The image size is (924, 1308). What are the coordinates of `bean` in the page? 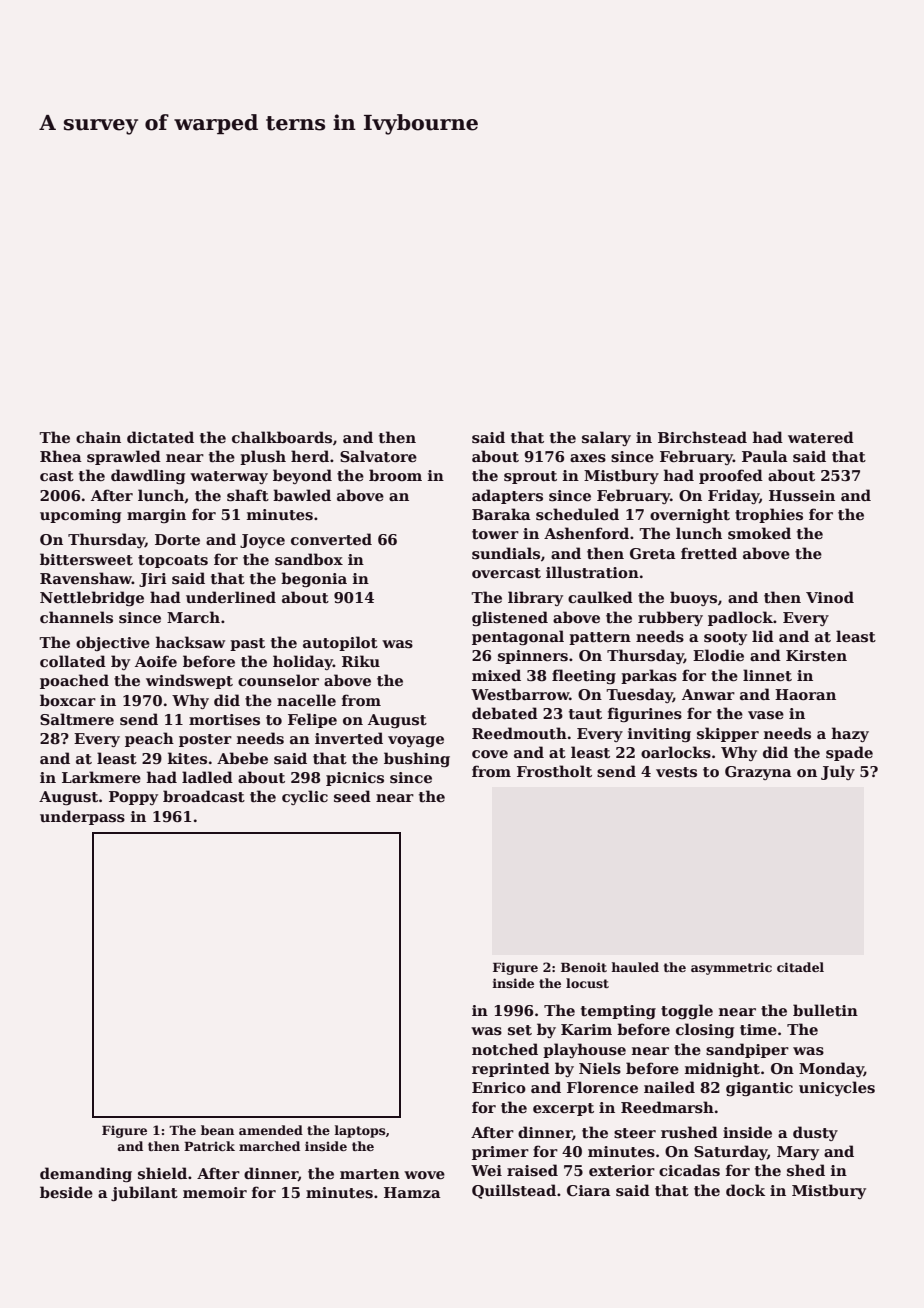 It's located at (217, 1130).
